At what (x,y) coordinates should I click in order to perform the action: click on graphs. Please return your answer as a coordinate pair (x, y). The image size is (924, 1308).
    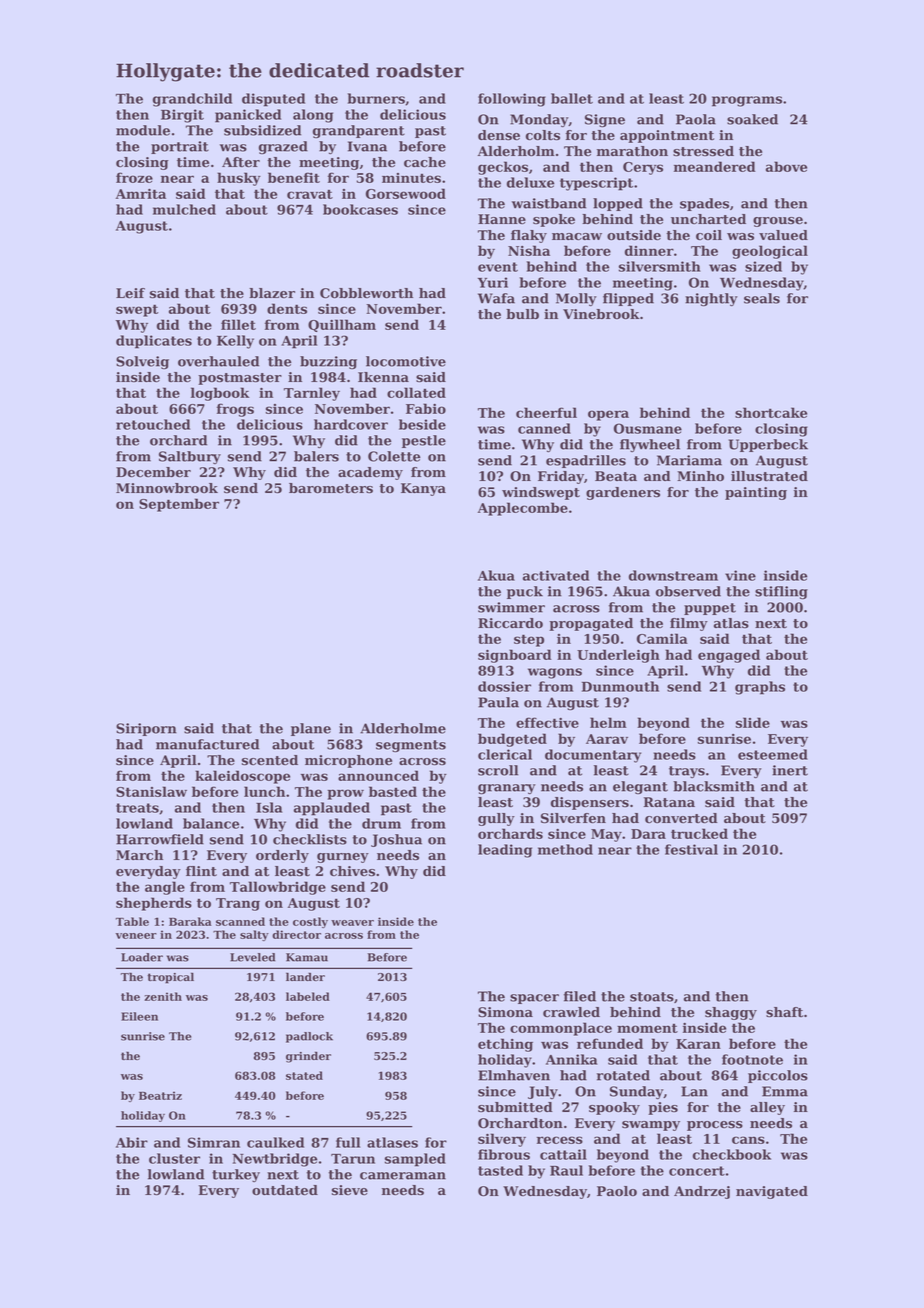
    Looking at the image, I should click on (760, 688).
